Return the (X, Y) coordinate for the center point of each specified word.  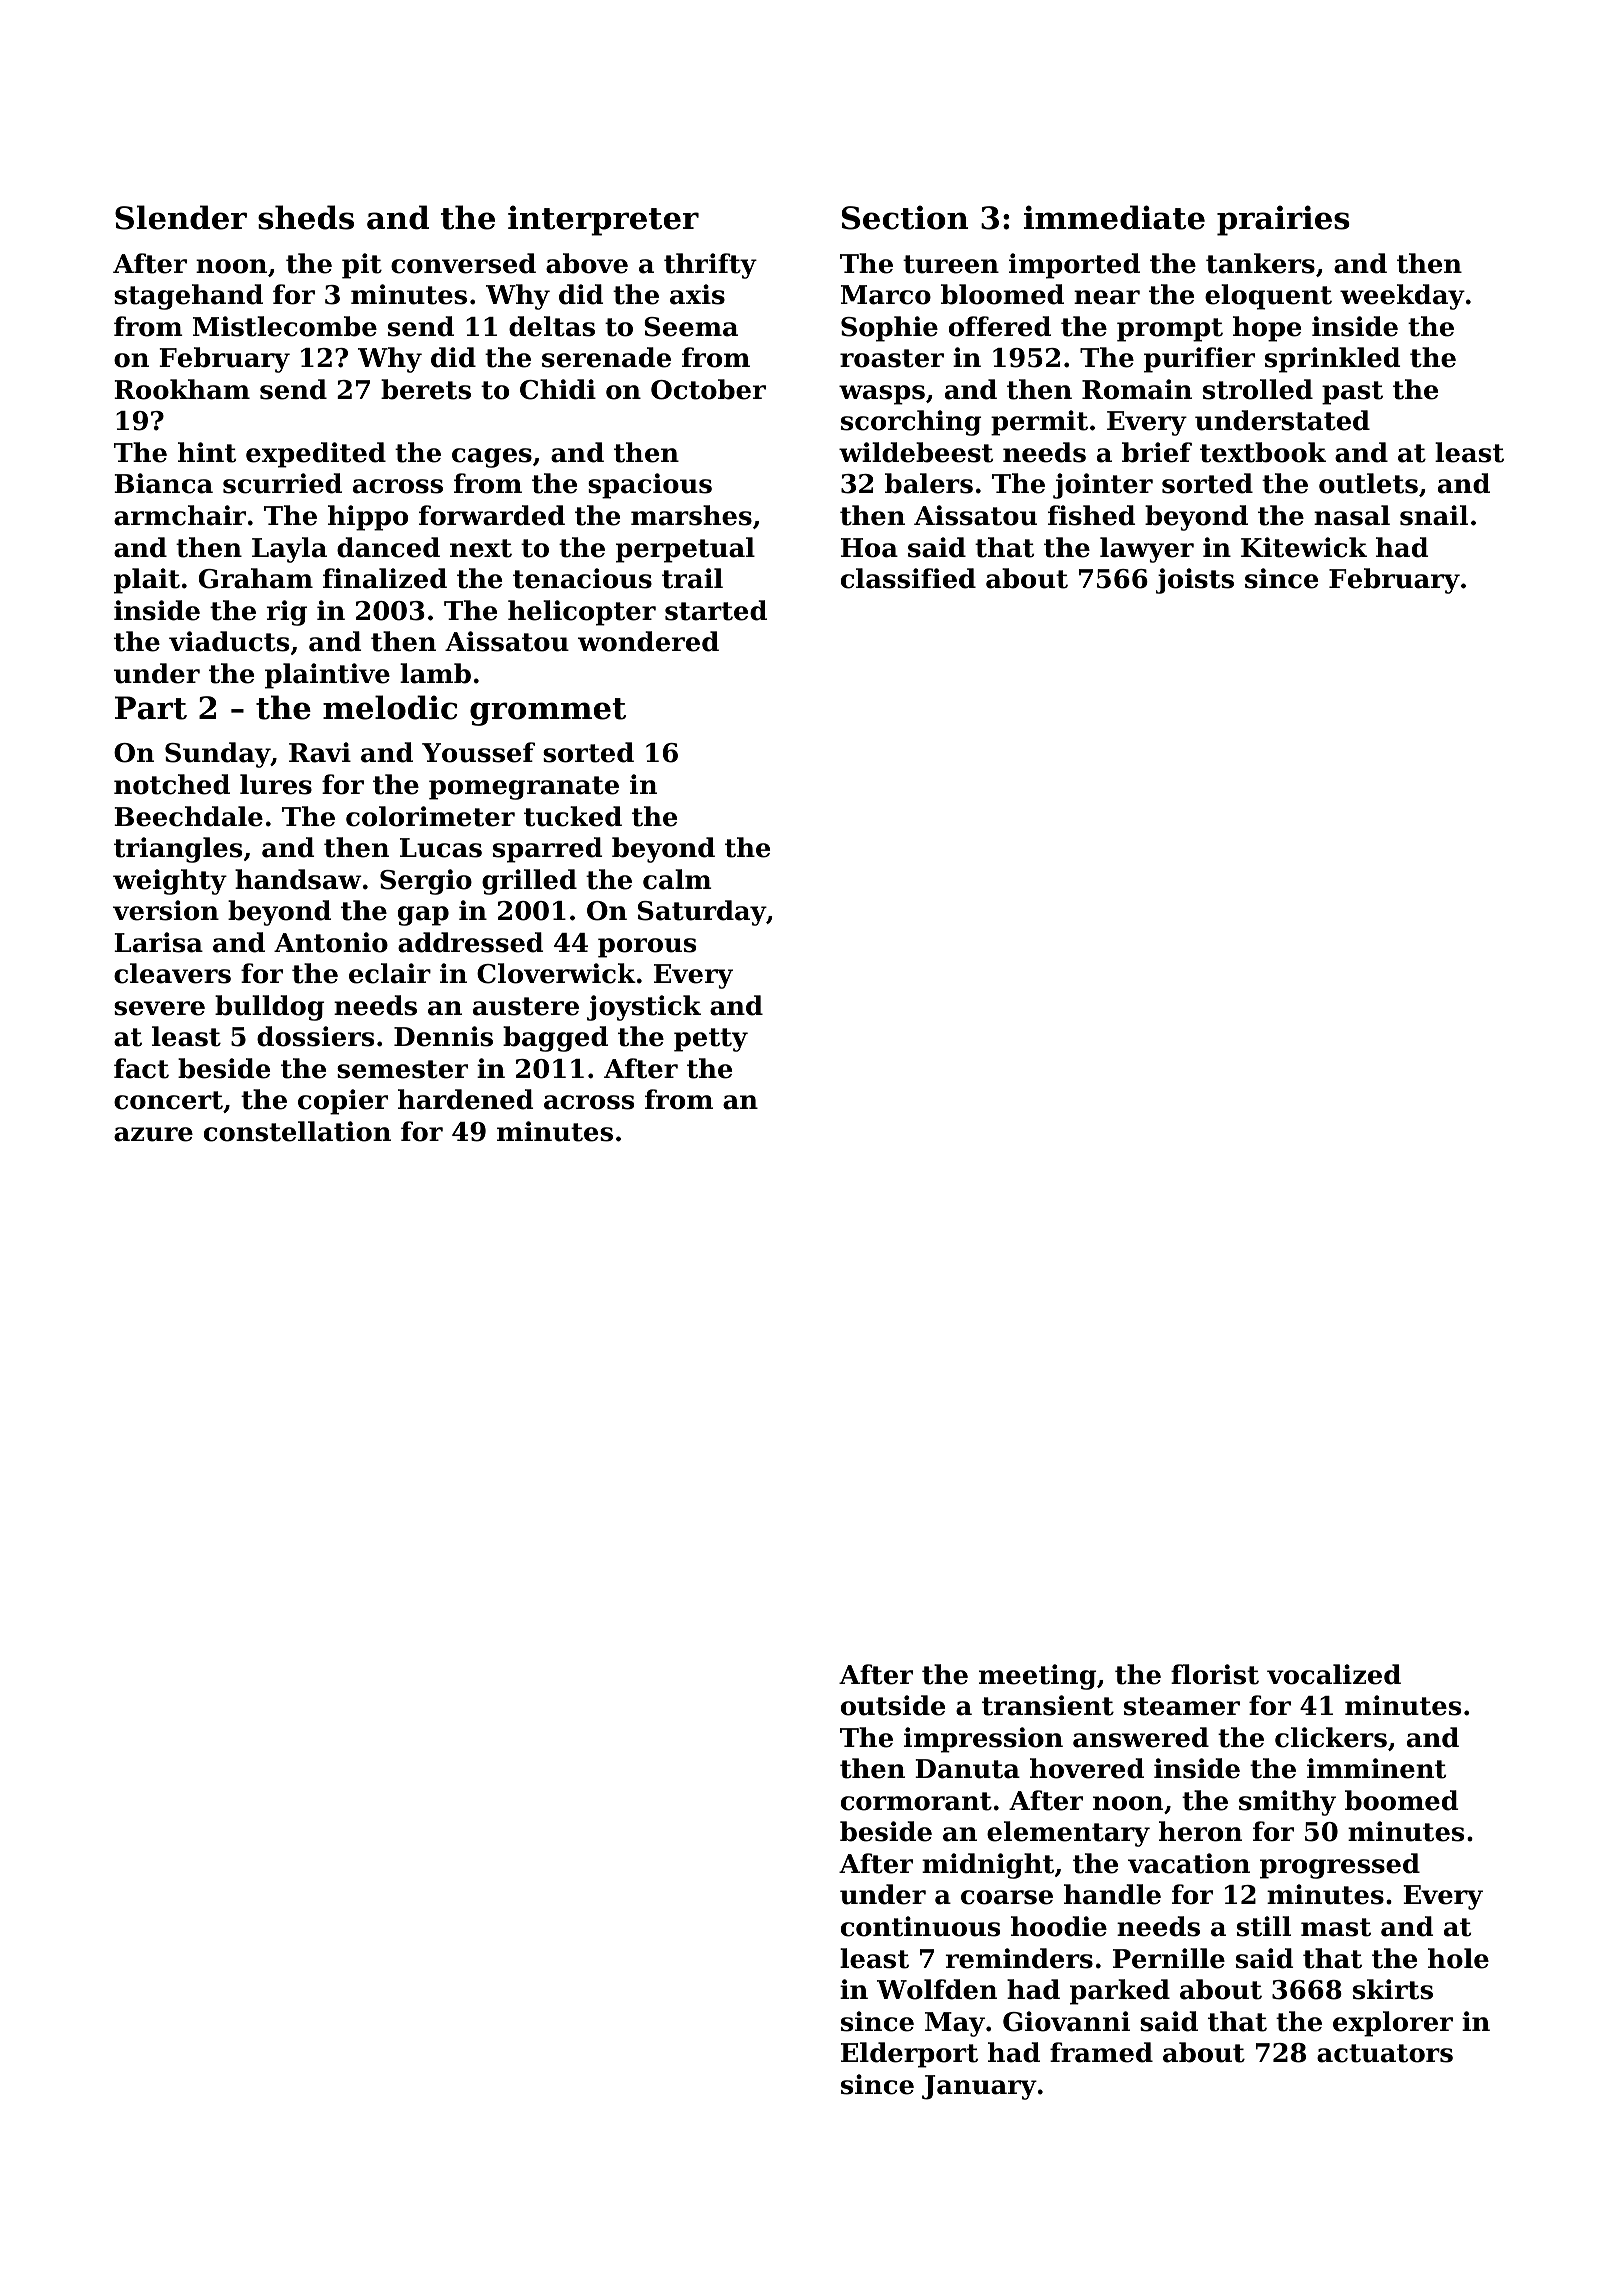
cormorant (916, 1801)
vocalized (1334, 1674)
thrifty (710, 266)
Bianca (163, 483)
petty (711, 1040)
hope (1267, 329)
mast (1336, 1927)
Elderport (909, 2055)
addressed (470, 942)
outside (893, 1705)
